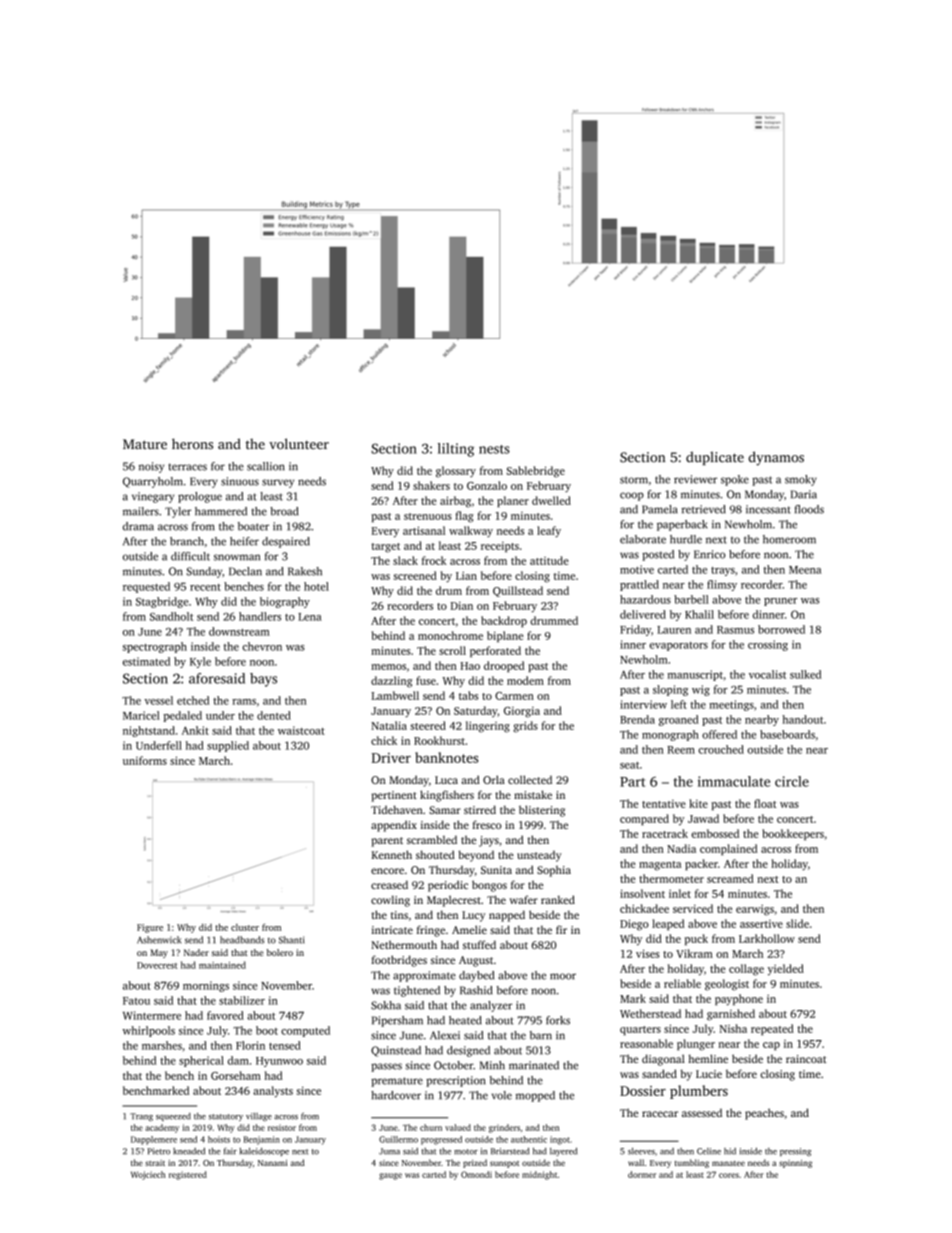 This page has width=952, height=1233. What do you see at coordinates (767, 938) in the page?
I see `Larkhollow` at bounding box center [767, 938].
